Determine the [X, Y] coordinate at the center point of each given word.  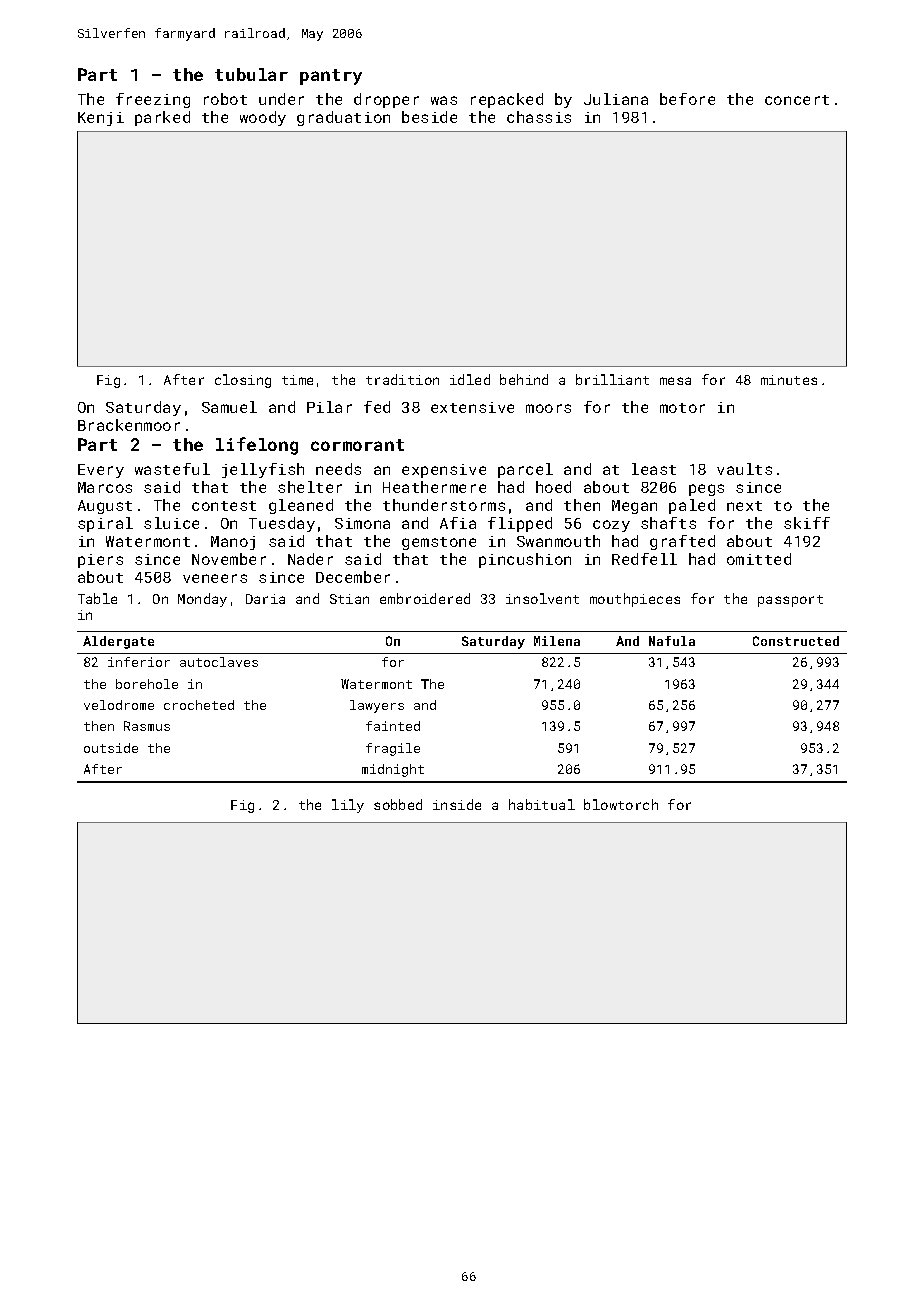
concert [797, 100]
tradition [402, 379]
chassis [539, 117]
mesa [675, 381]
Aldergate [118, 642]
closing [243, 381]
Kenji [101, 119]
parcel [525, 470]
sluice [171, 523]
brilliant [612, 379]
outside [111, 748]
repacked [507, 100]
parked [162, 118]
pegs [706, 490]
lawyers [377, 706]
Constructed [796, 641]
